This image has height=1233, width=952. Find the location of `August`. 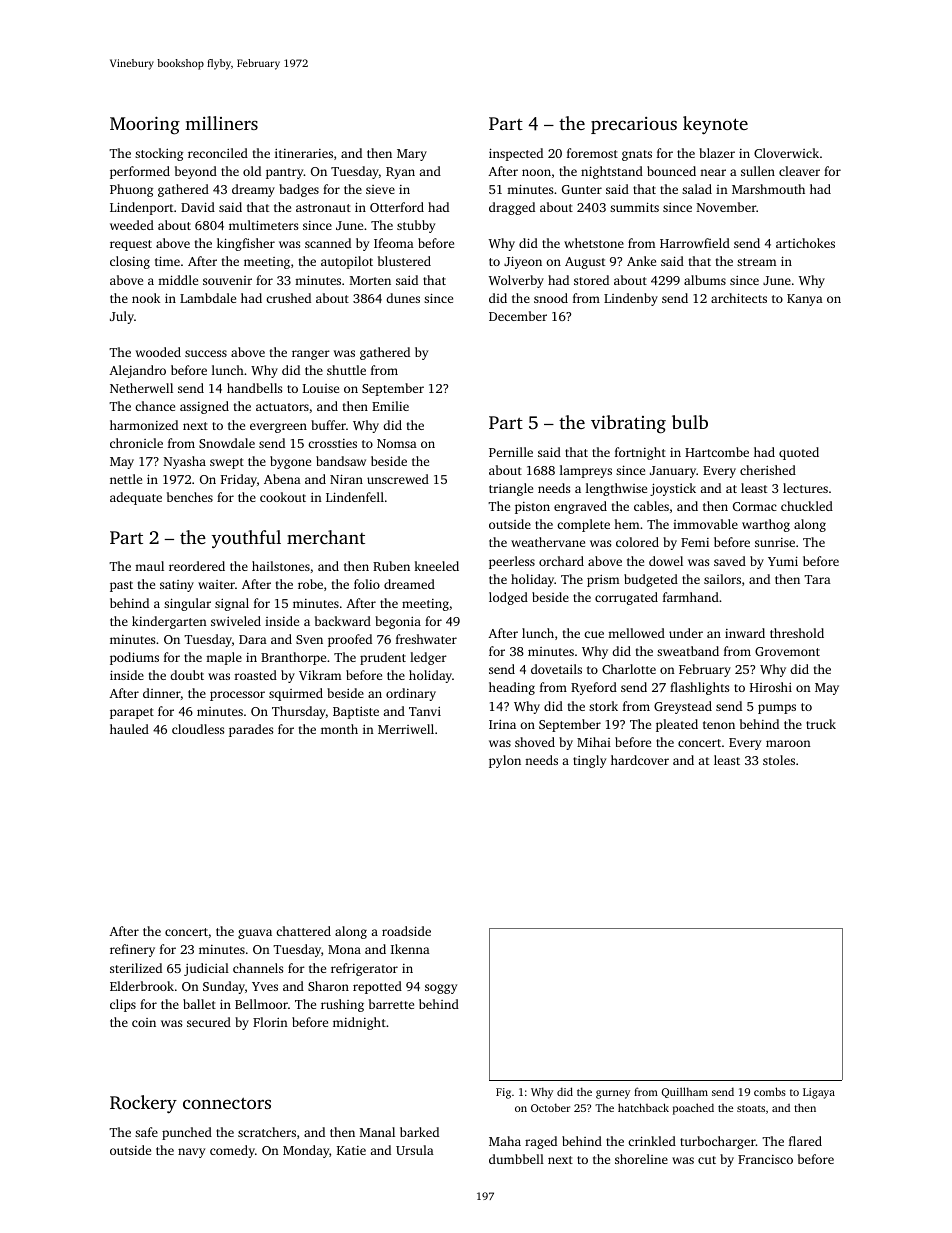

August is located at coordinates (585, 263).
